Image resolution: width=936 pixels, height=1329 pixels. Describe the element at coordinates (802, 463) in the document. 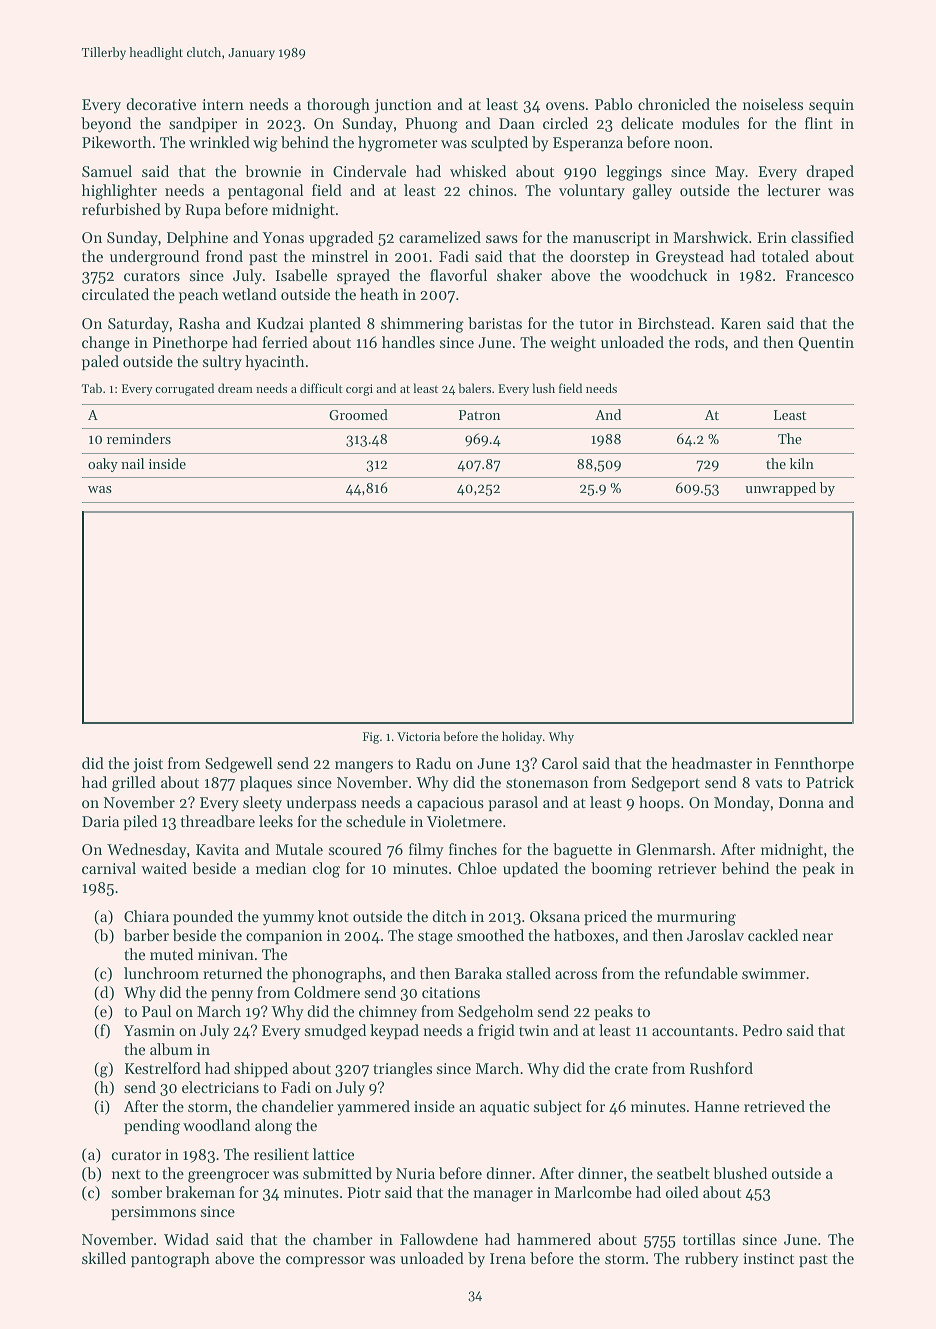

I see `kiln` at that location.
